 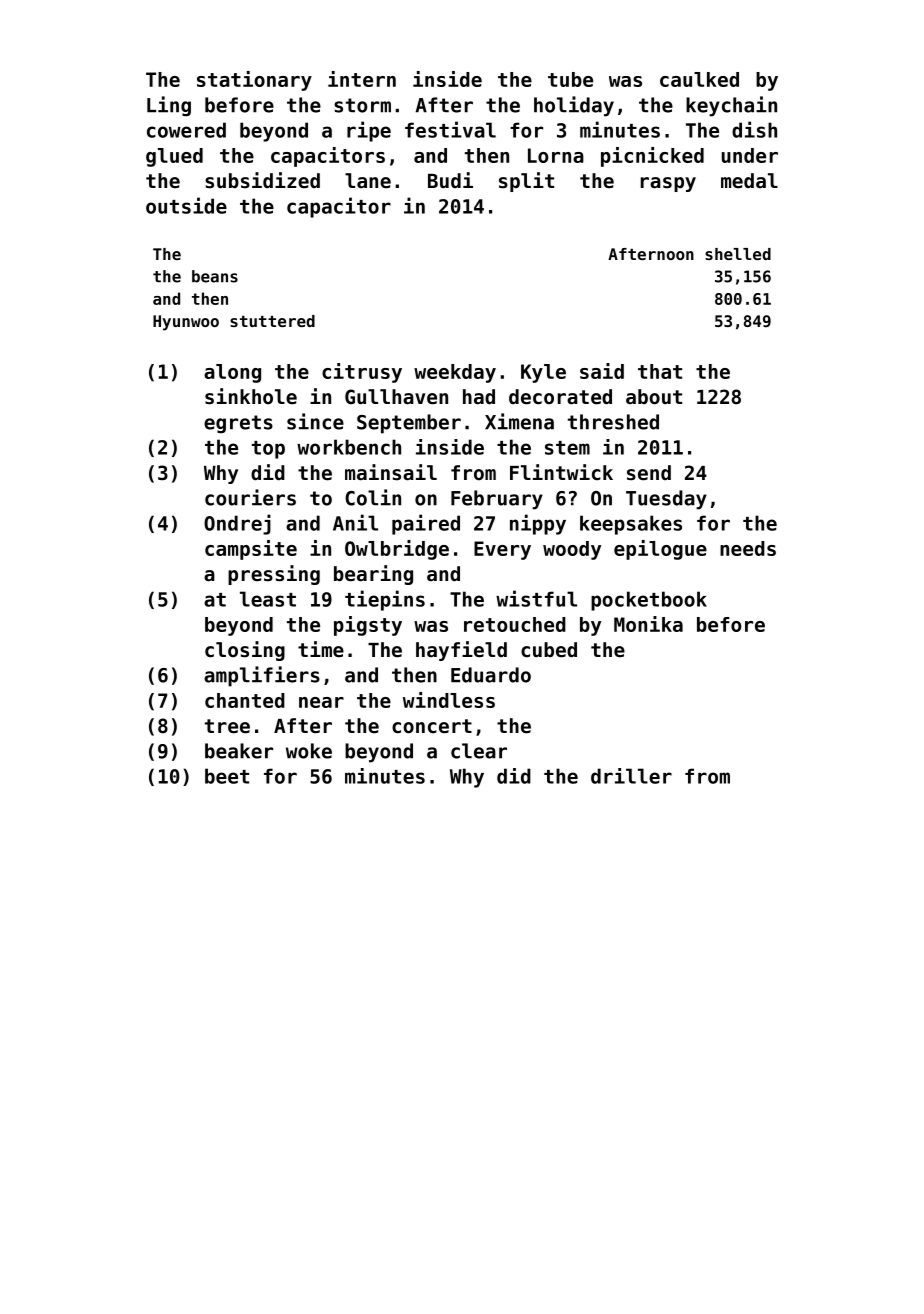 I want to click on tube, so click(x=570, y=79).
